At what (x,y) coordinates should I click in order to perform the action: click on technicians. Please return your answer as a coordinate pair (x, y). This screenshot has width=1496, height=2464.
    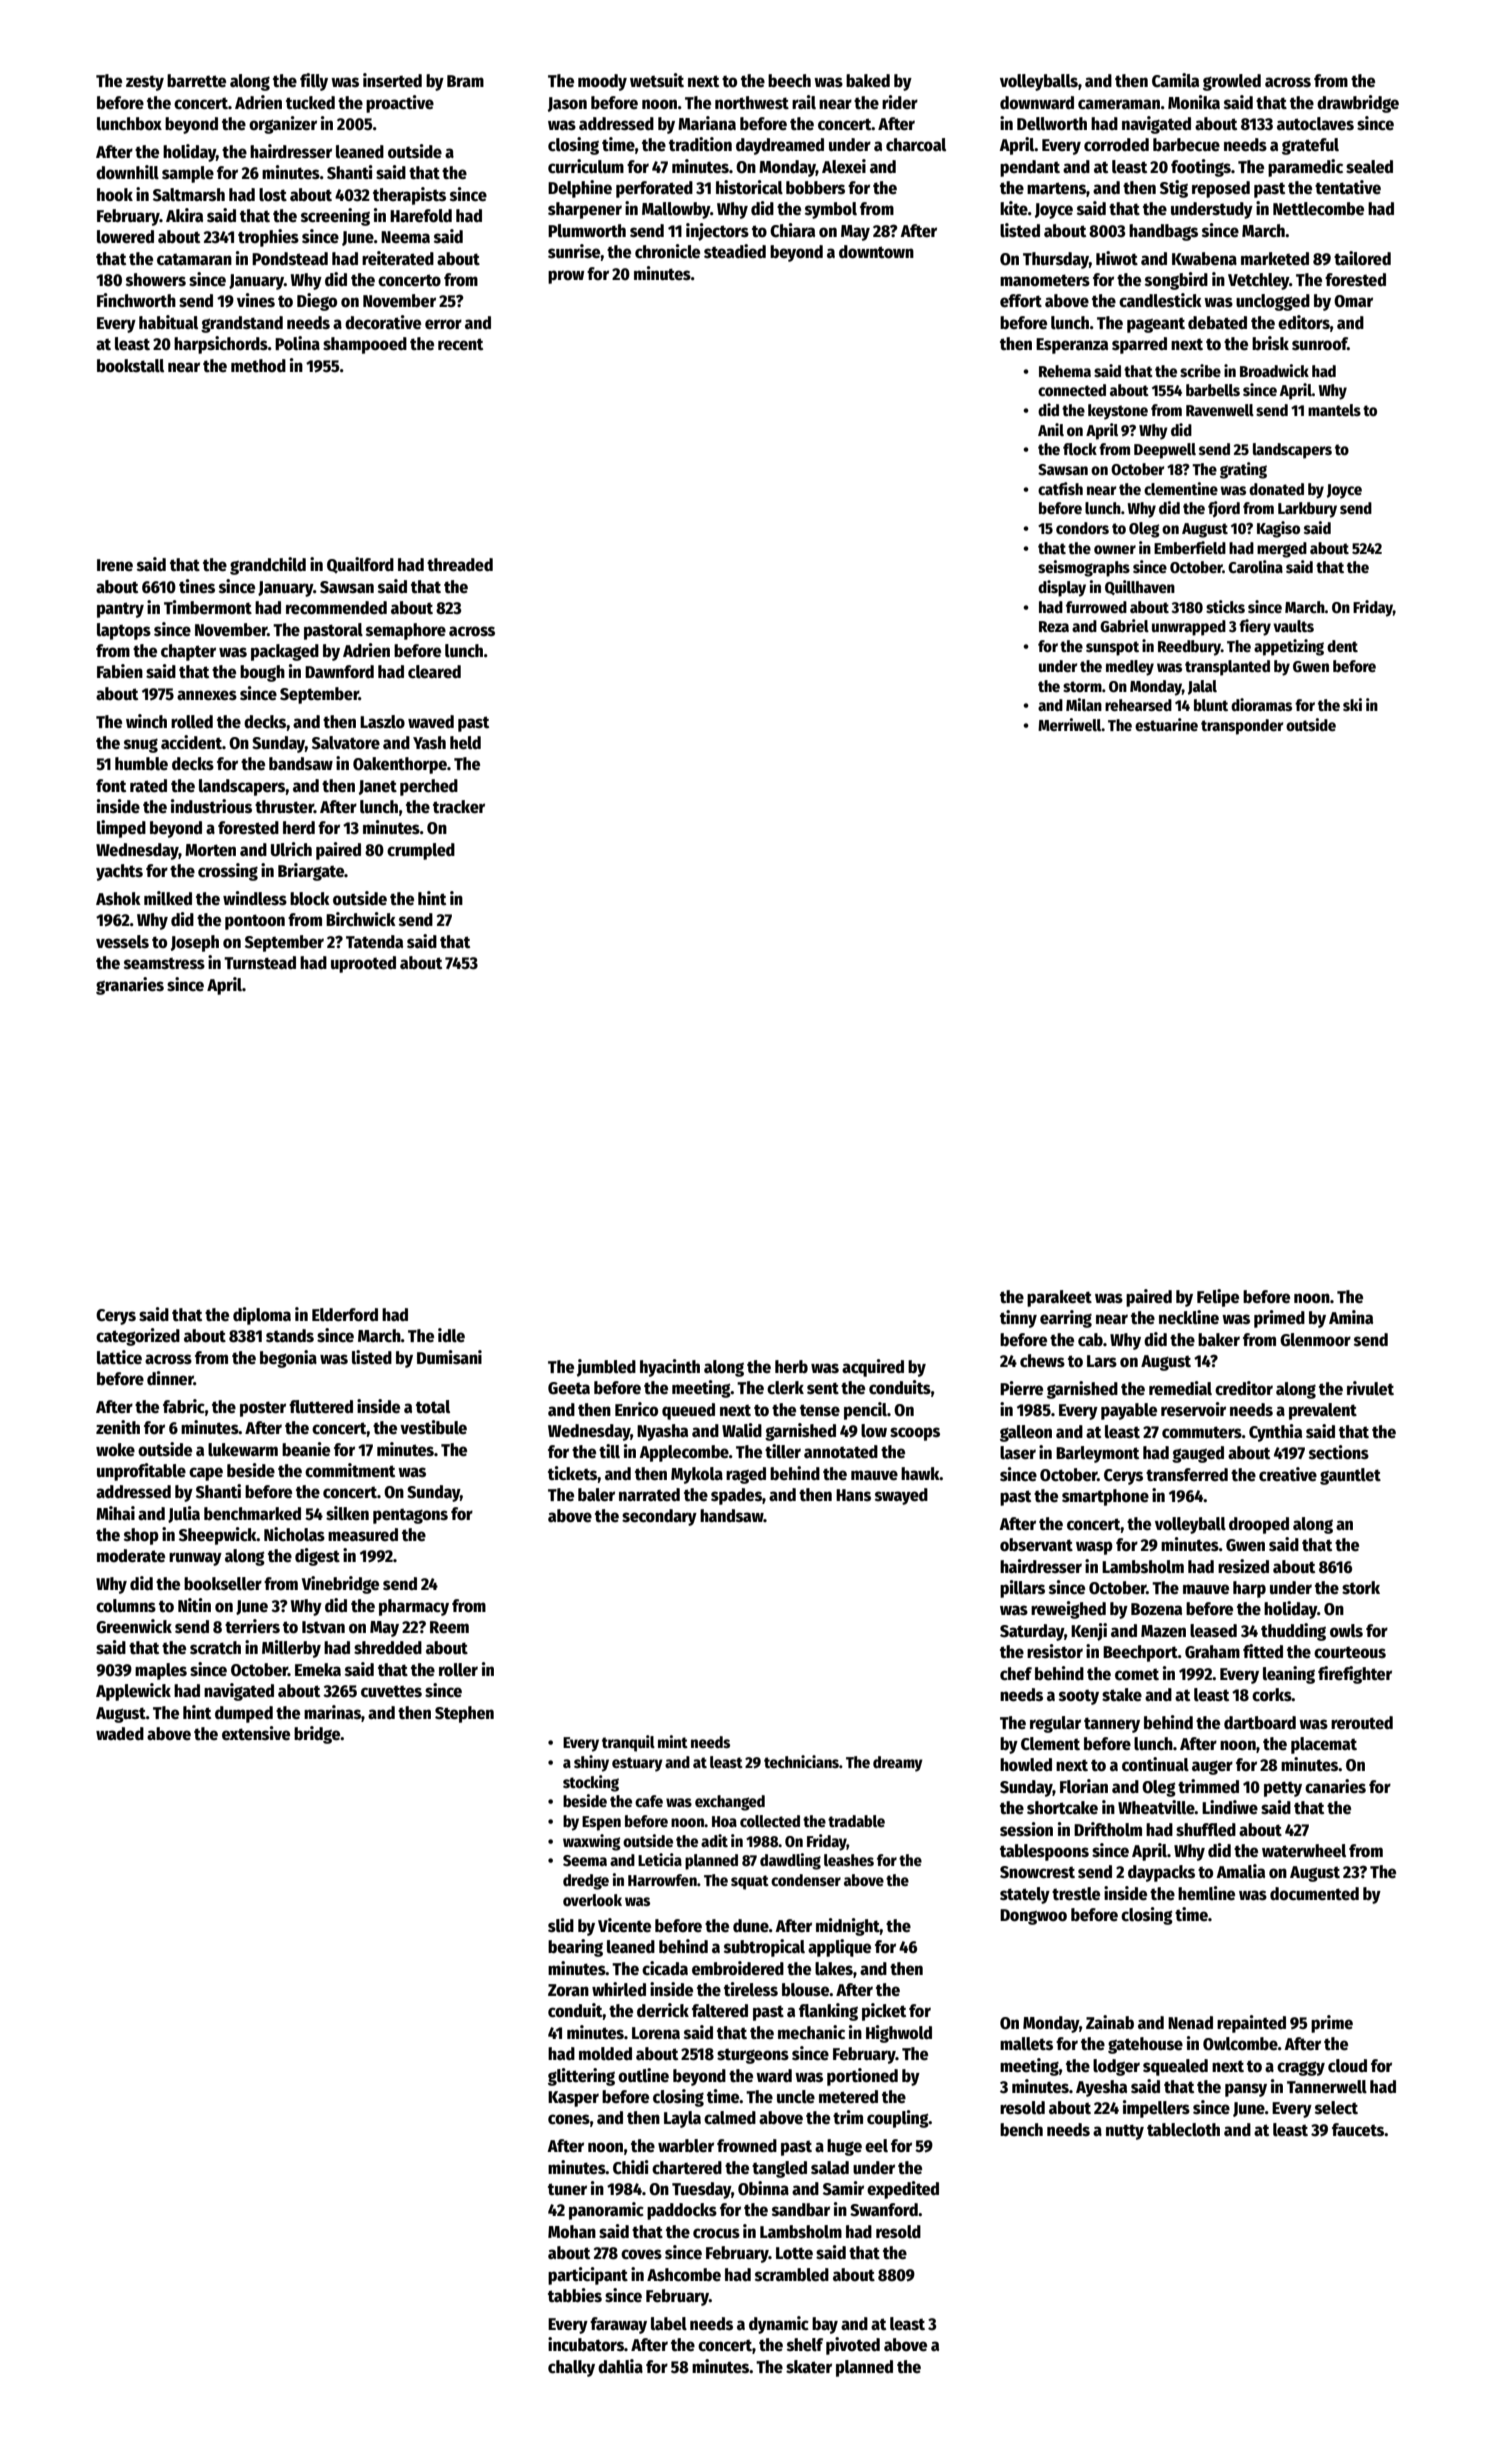
    Looking at the image, I should click on (801, 1761).
